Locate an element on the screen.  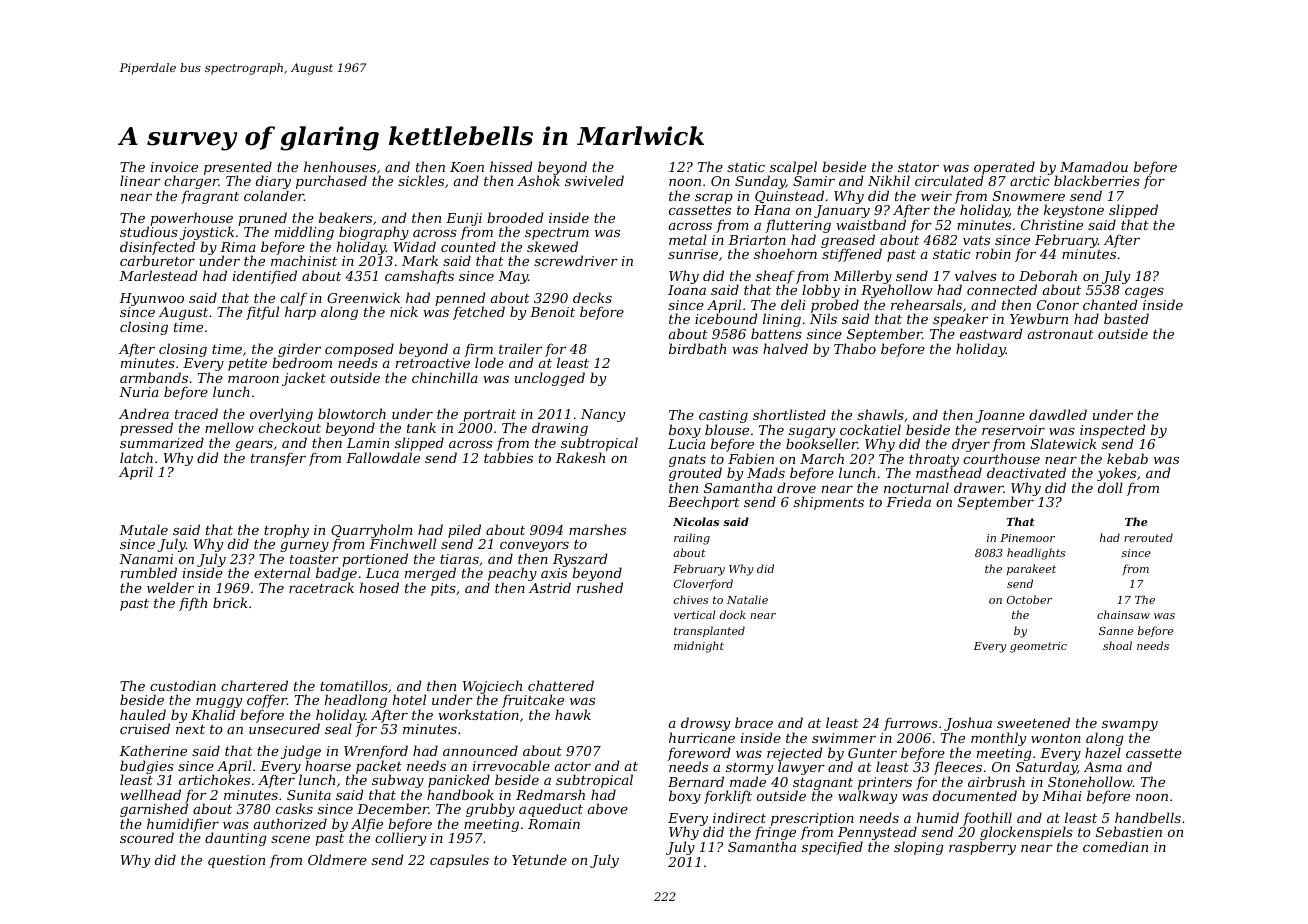
doll is located at coordinates (1110, 487).
